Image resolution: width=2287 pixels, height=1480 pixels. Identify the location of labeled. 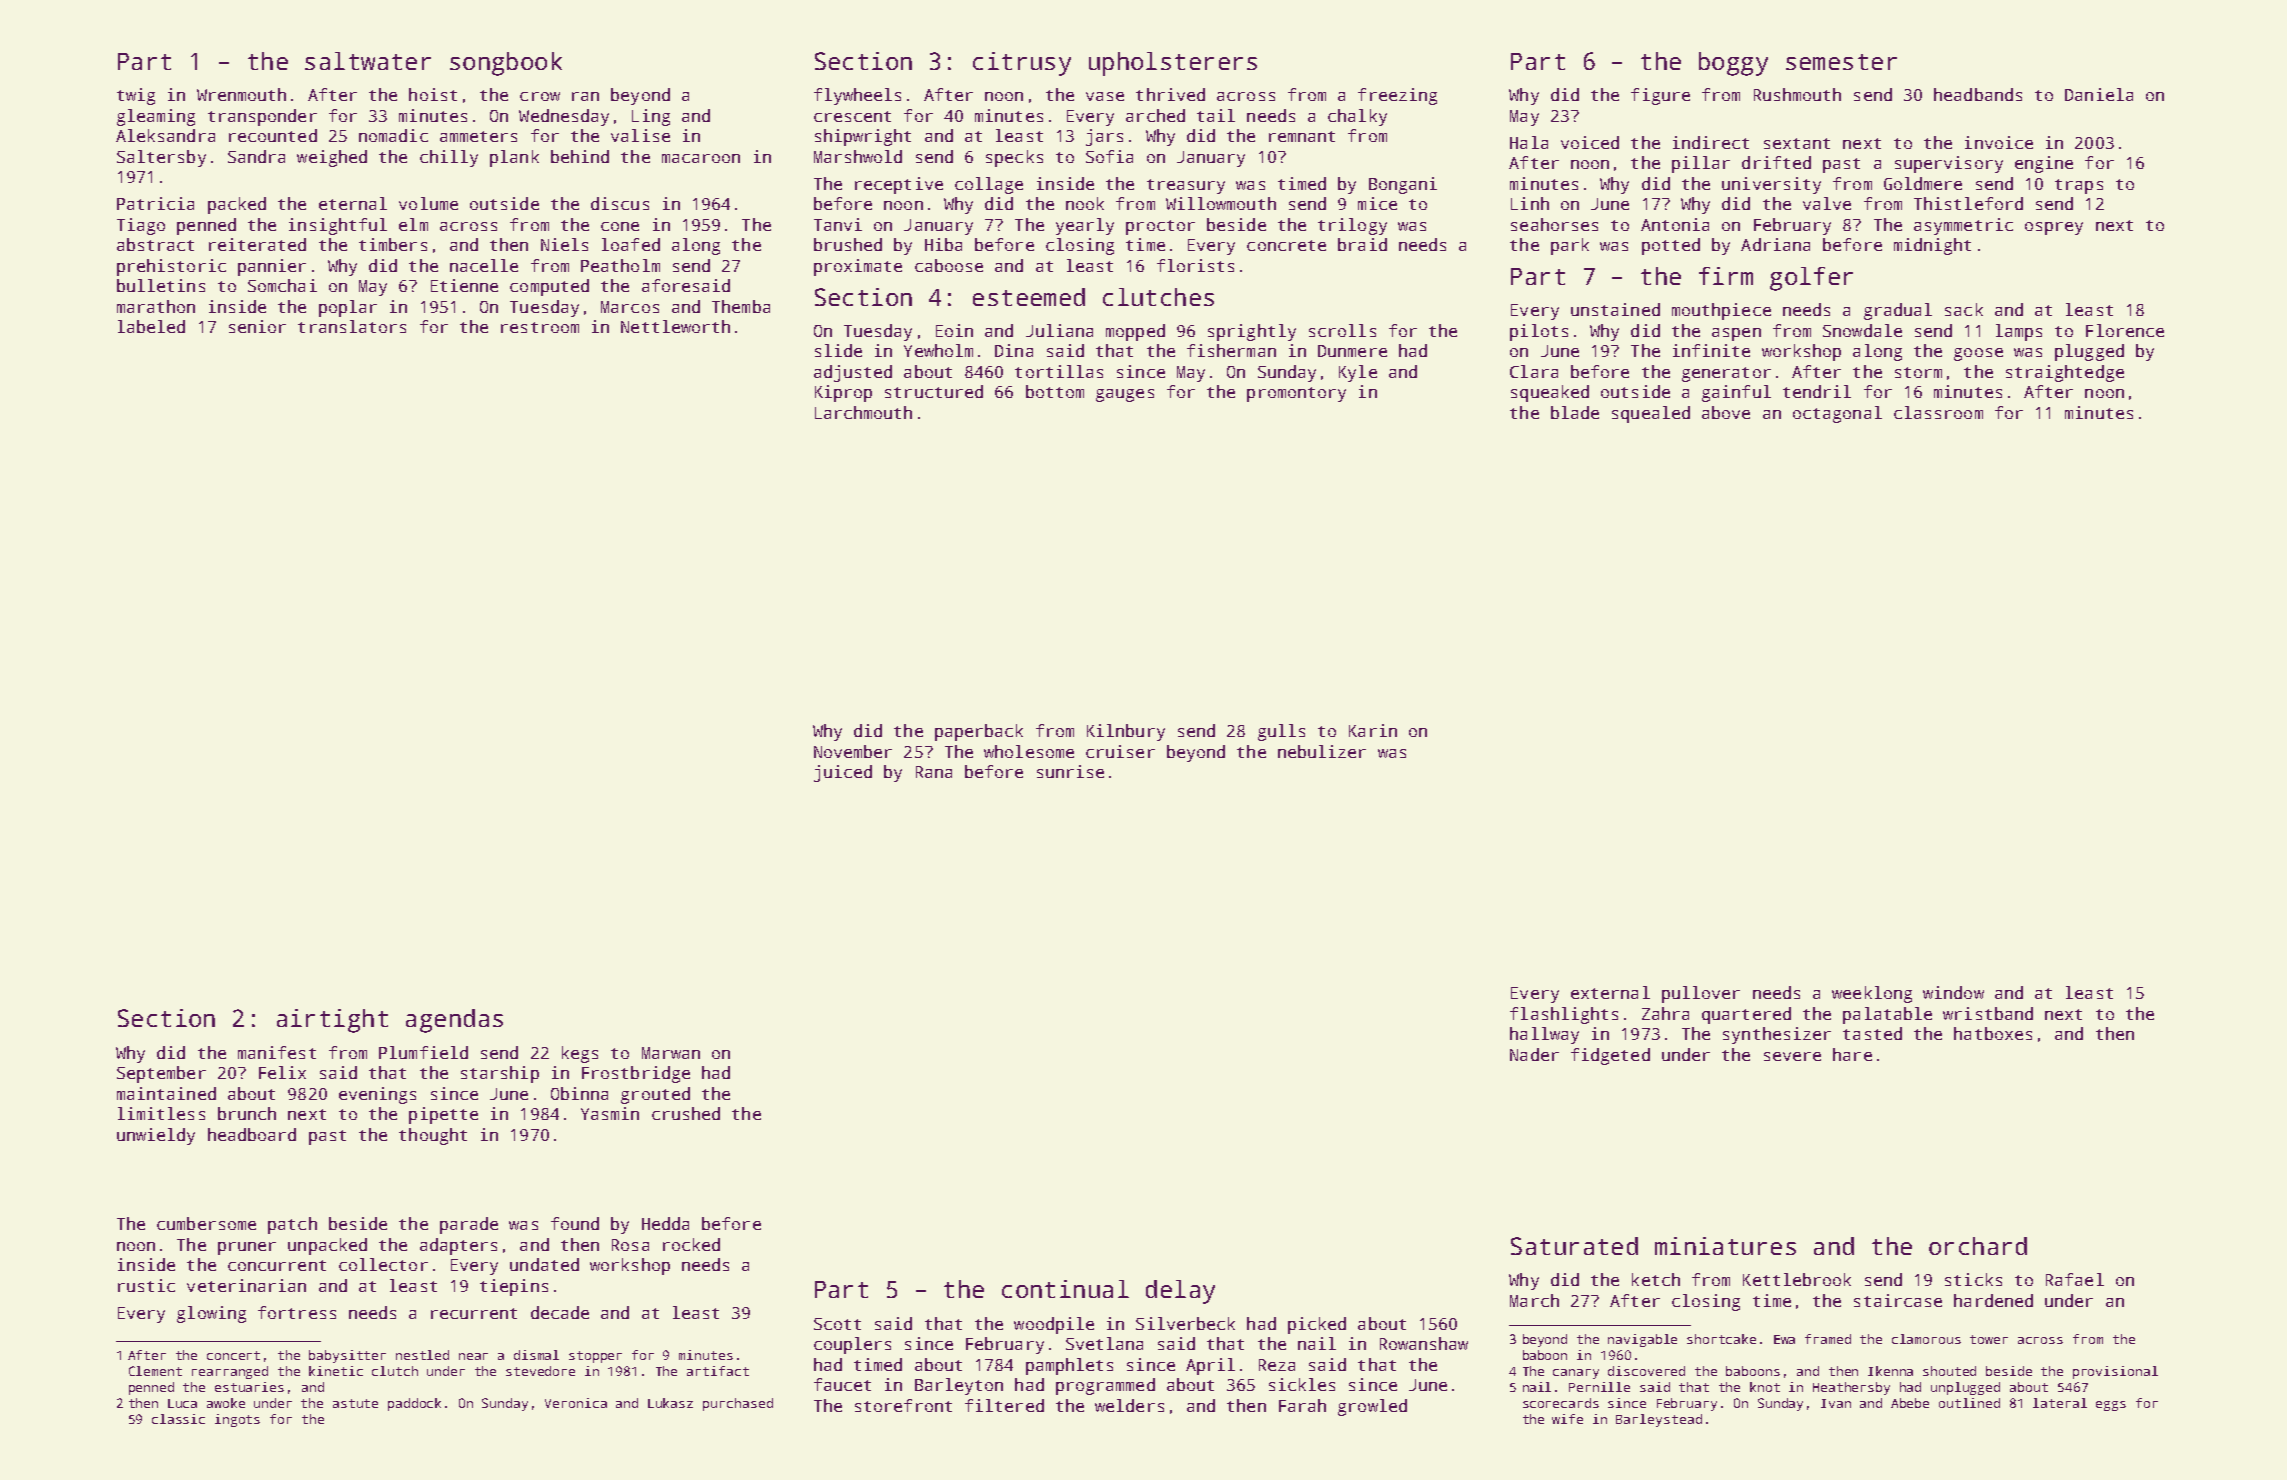
(151, 326).
